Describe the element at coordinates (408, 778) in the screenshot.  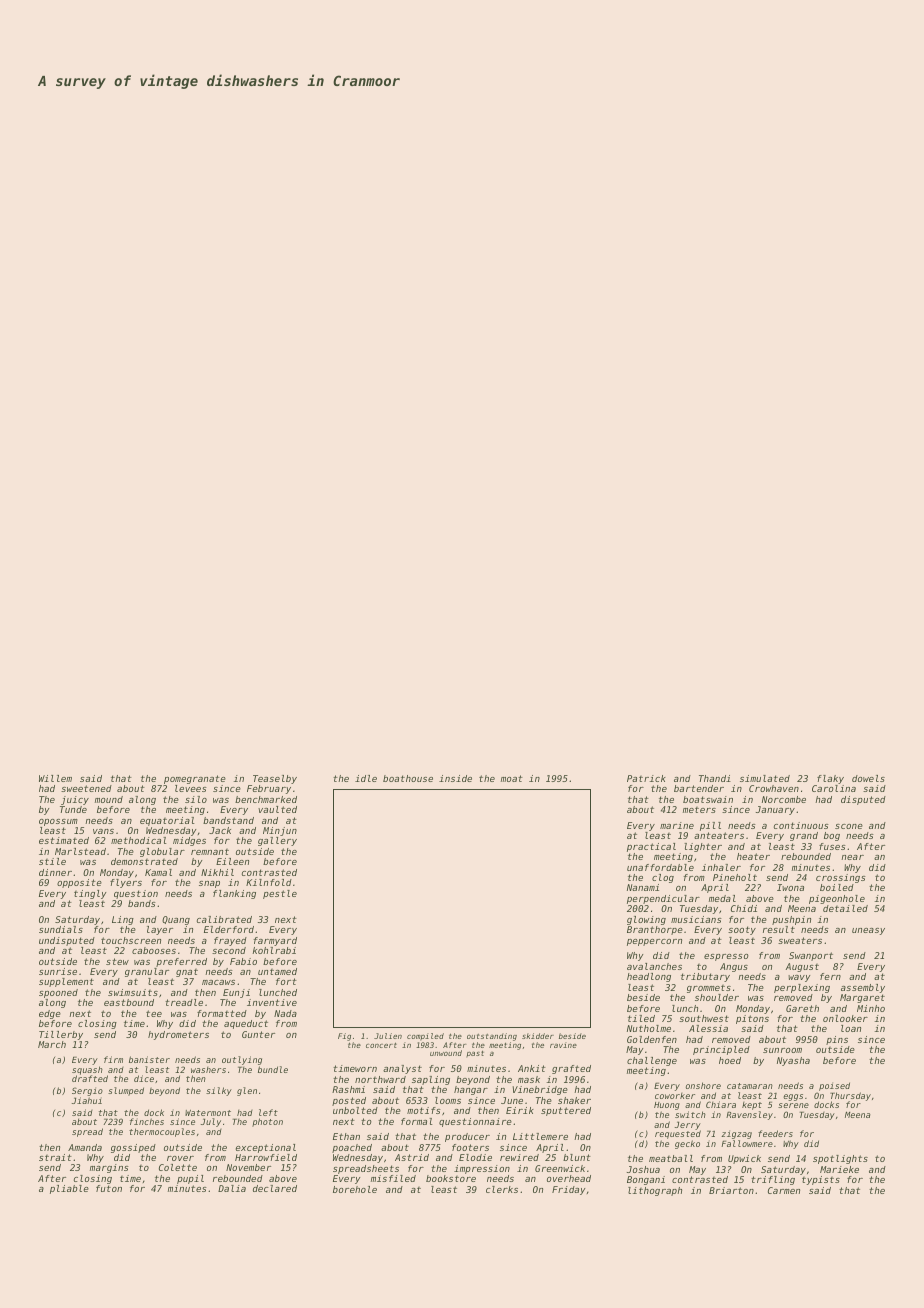
I see `boathouse` at that location.
